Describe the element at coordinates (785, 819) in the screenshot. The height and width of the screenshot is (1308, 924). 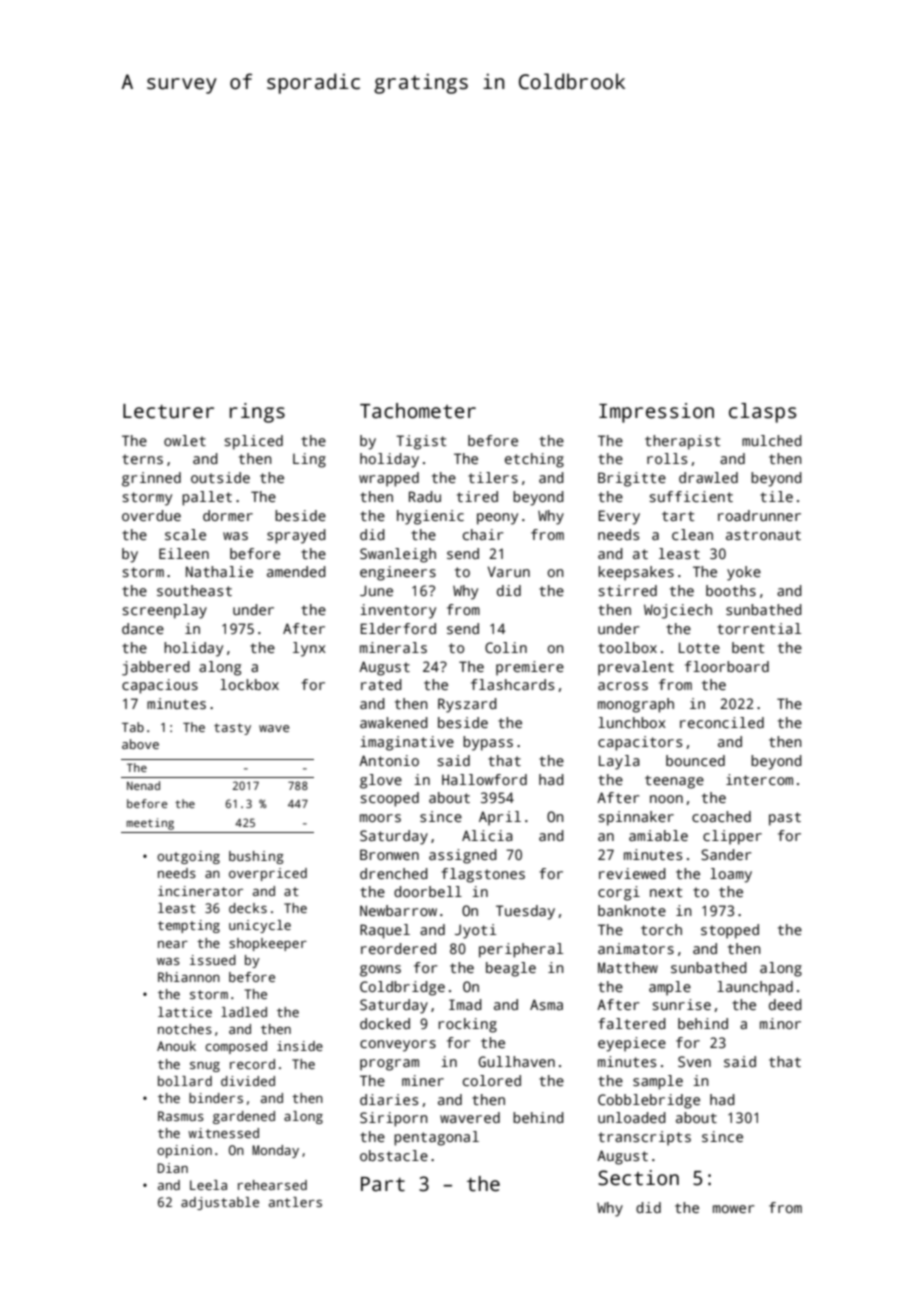
I see `past` at that location.
